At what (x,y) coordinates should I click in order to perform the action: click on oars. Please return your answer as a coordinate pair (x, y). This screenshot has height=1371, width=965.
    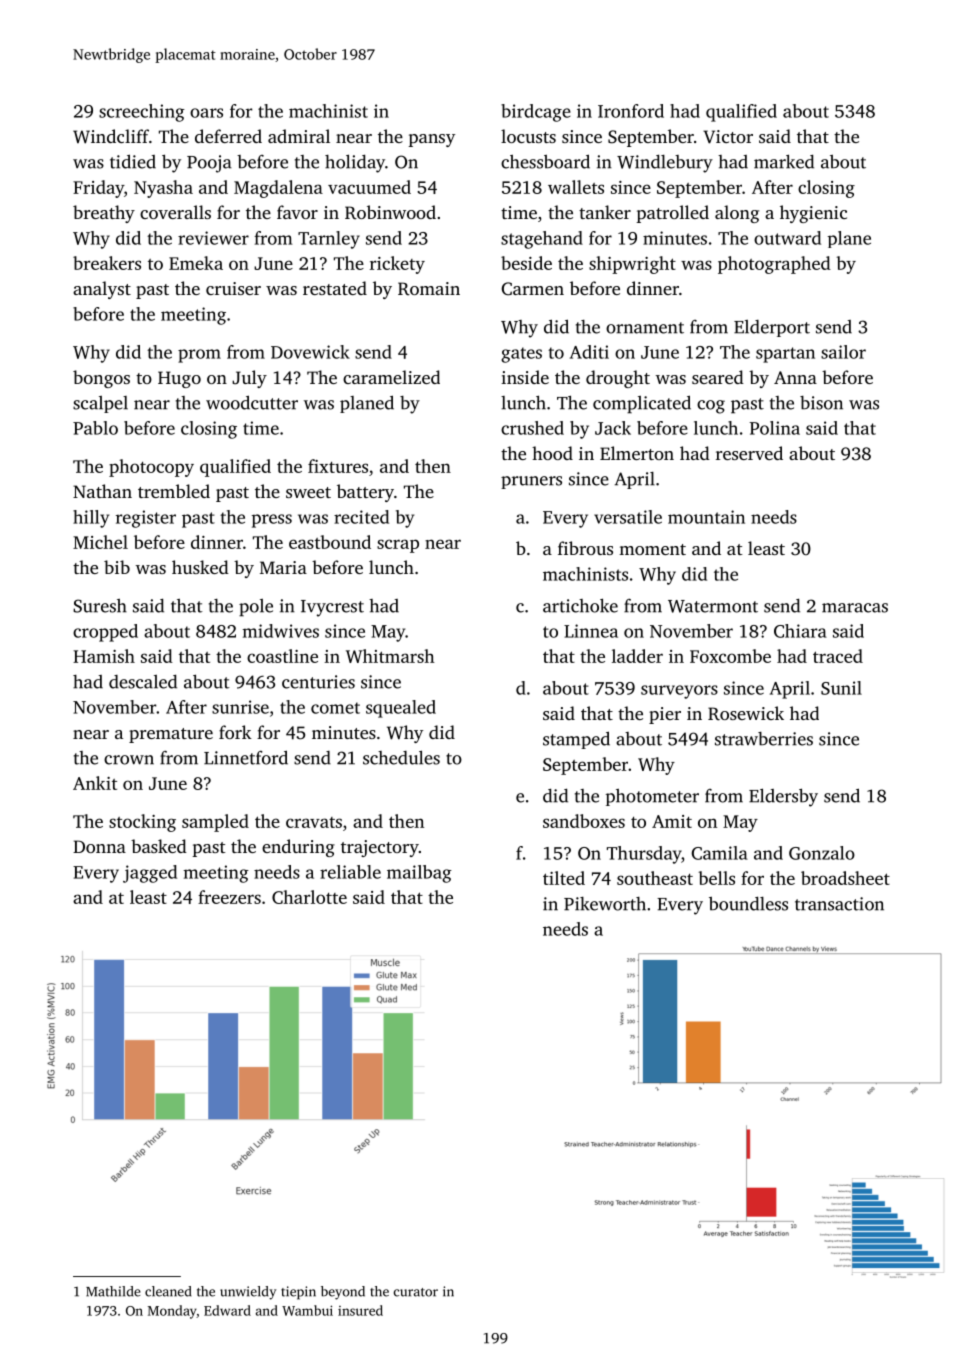
    Looking at the image, I should click on (206, 113).
